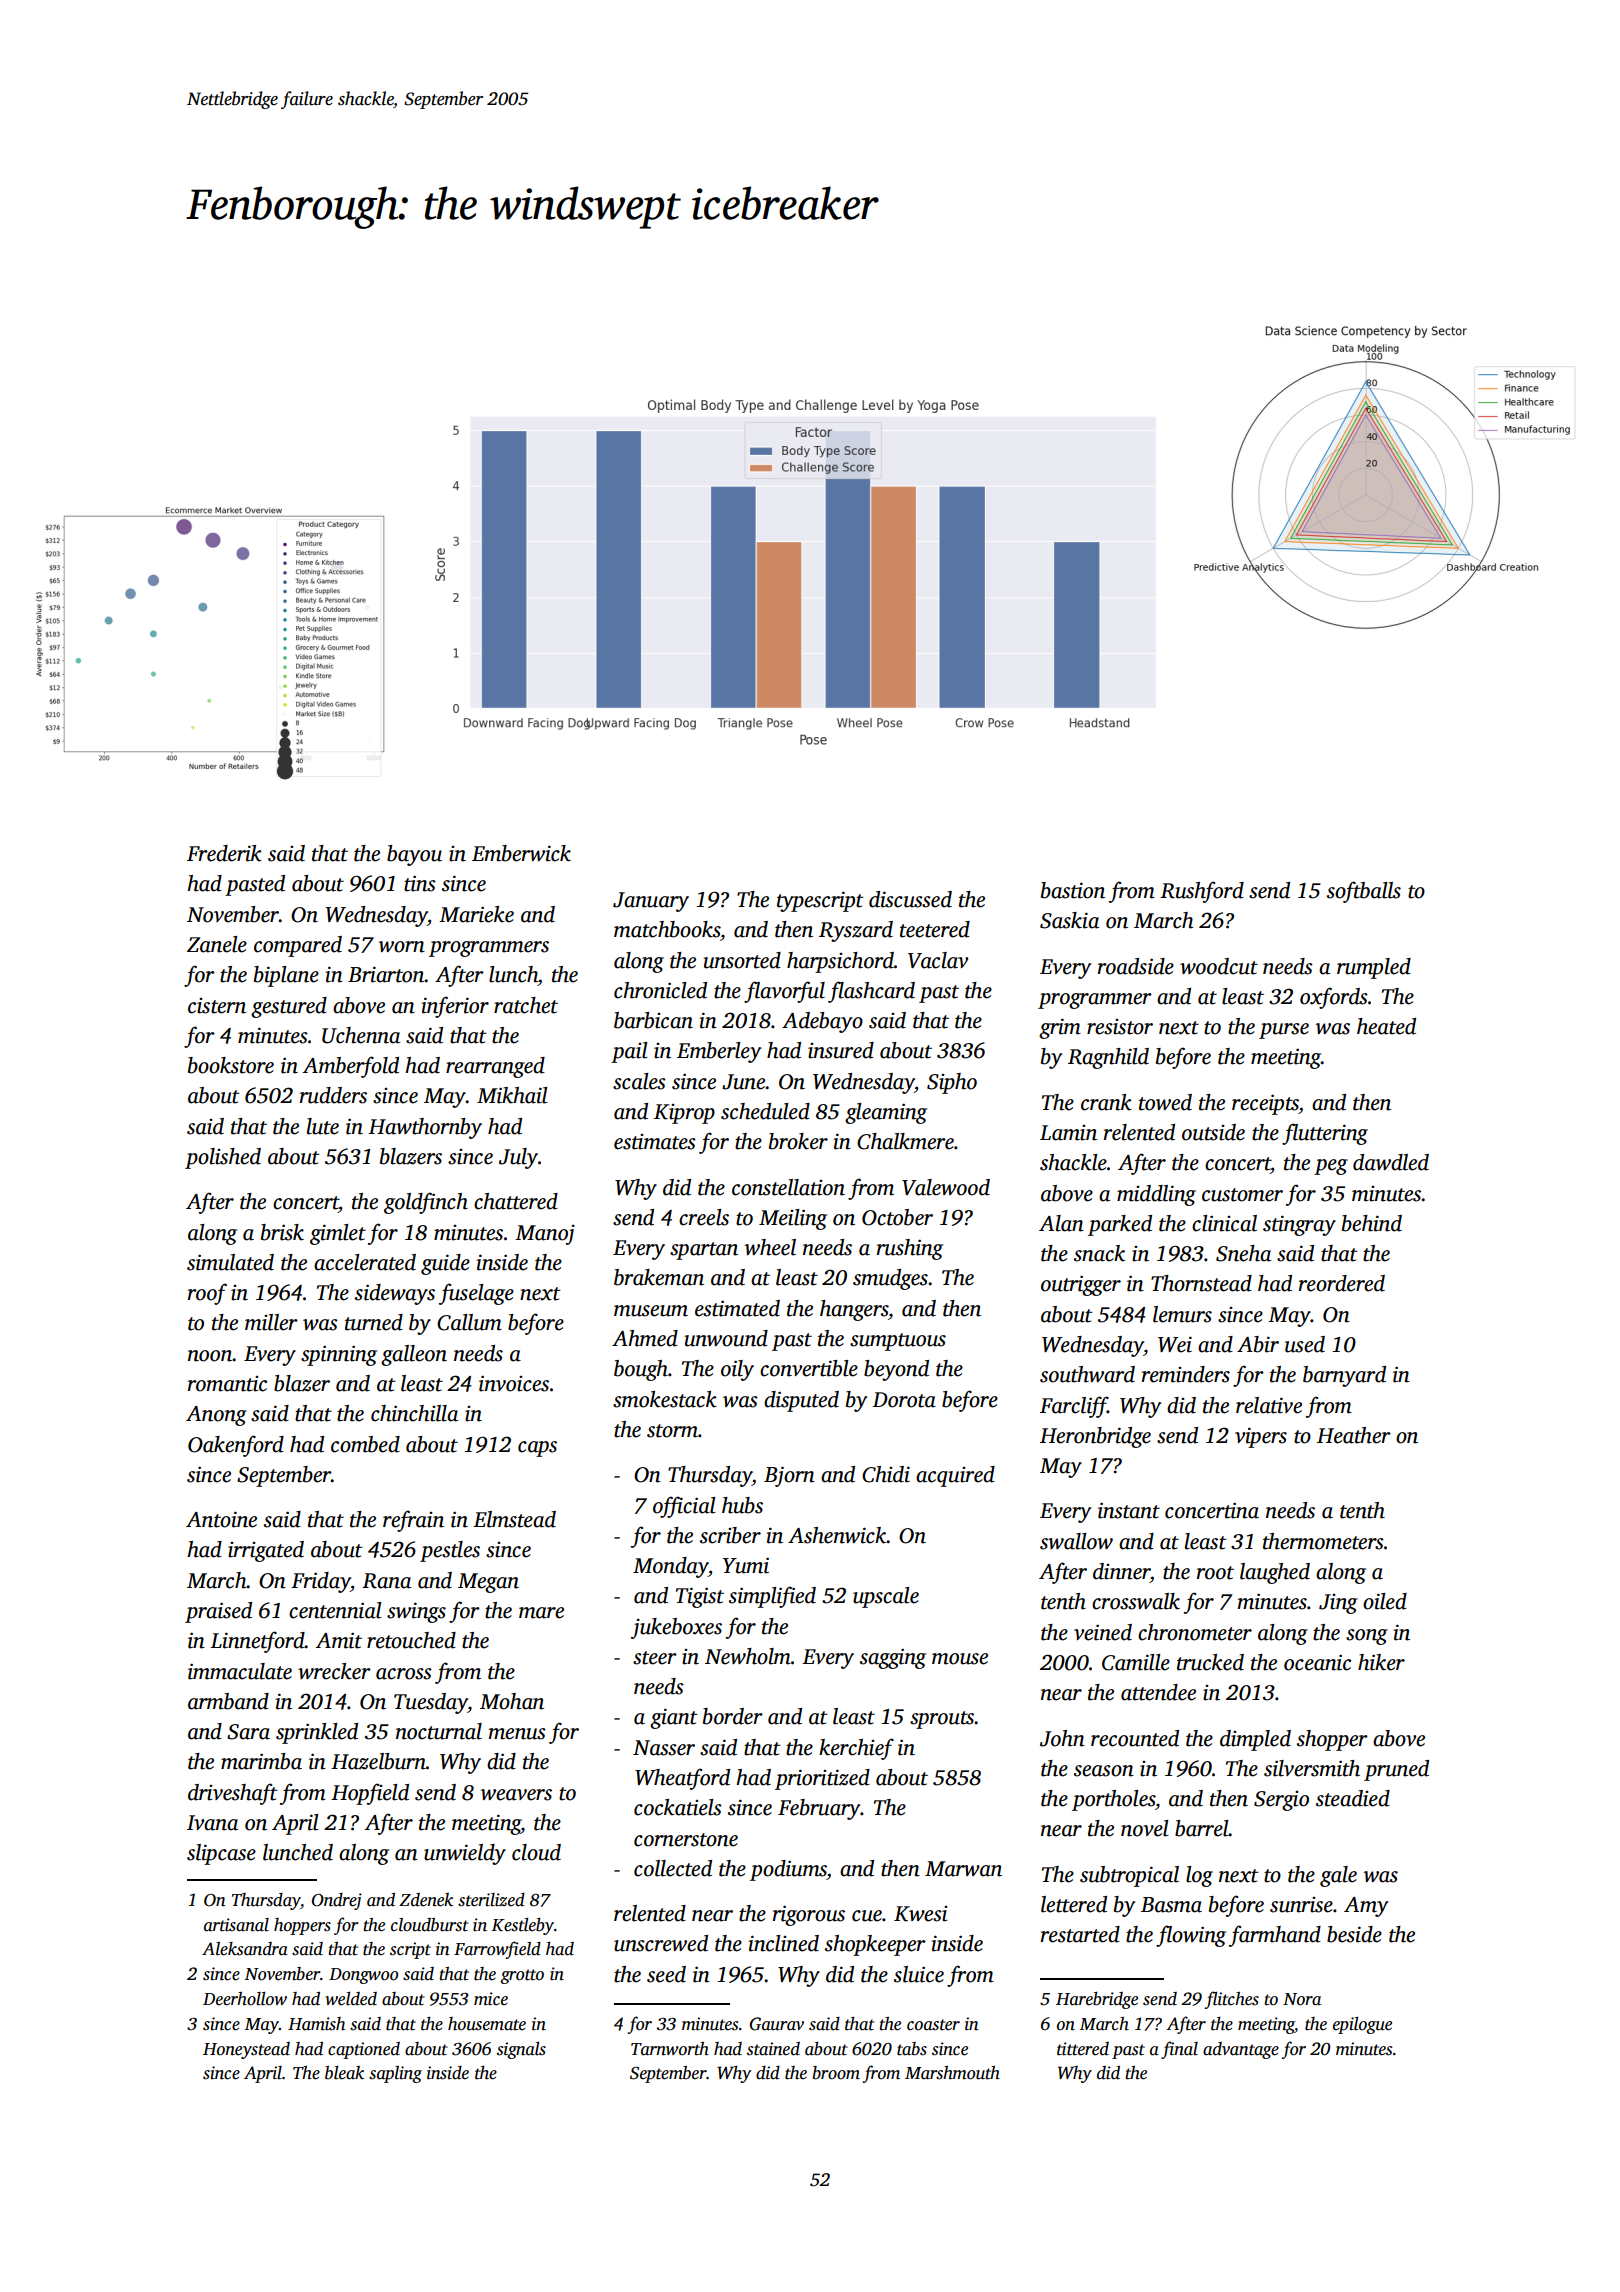 Image resolution: width=1620 pixels, height=2292 pixels. What do you see at coordinates (1275, 1573) in the screenshot?
I see `laughed` at bounding box center [1275, 1573].
